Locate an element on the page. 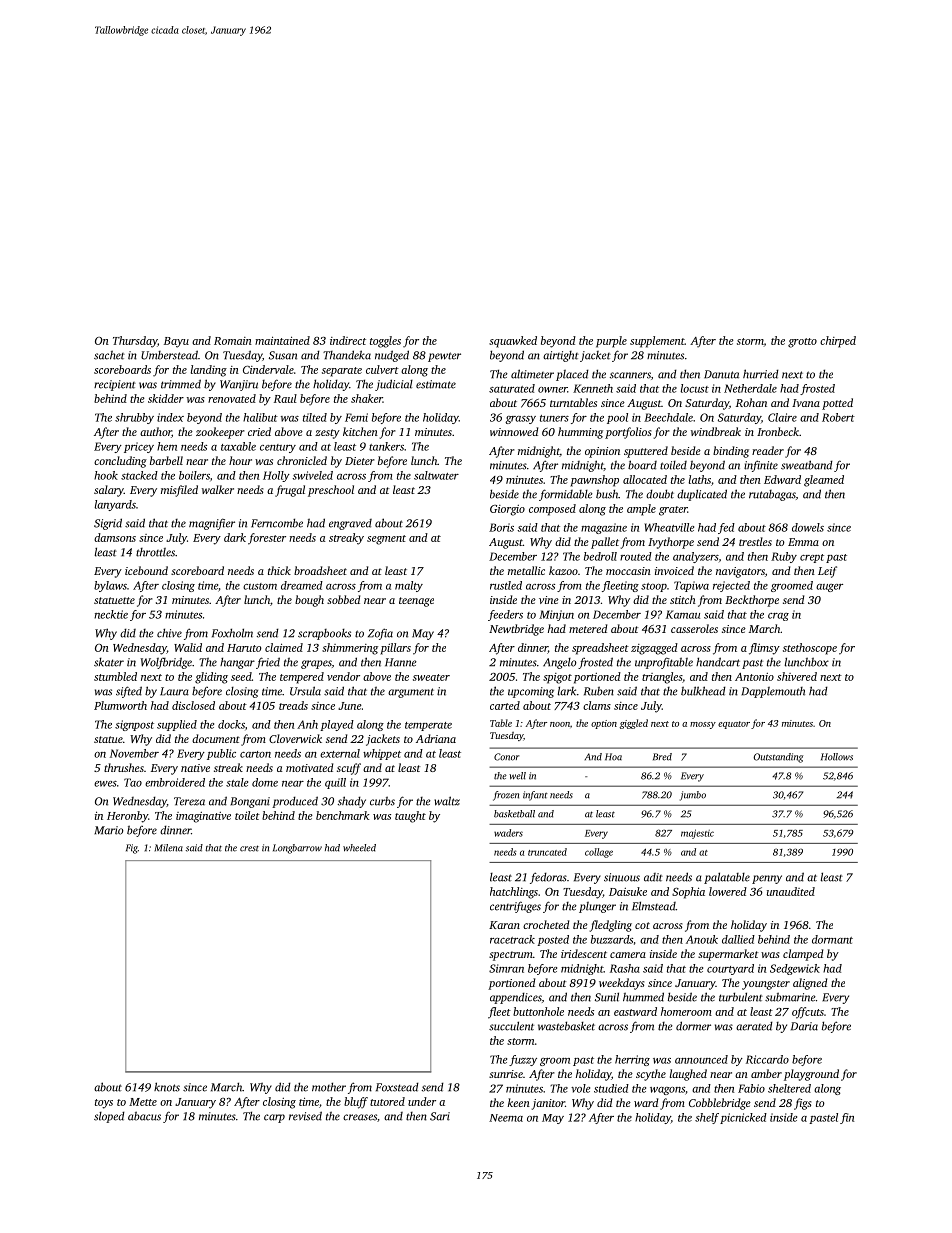 The width and height of the document is (952, 1233). Danuta is located at coordinates (721, 374).
